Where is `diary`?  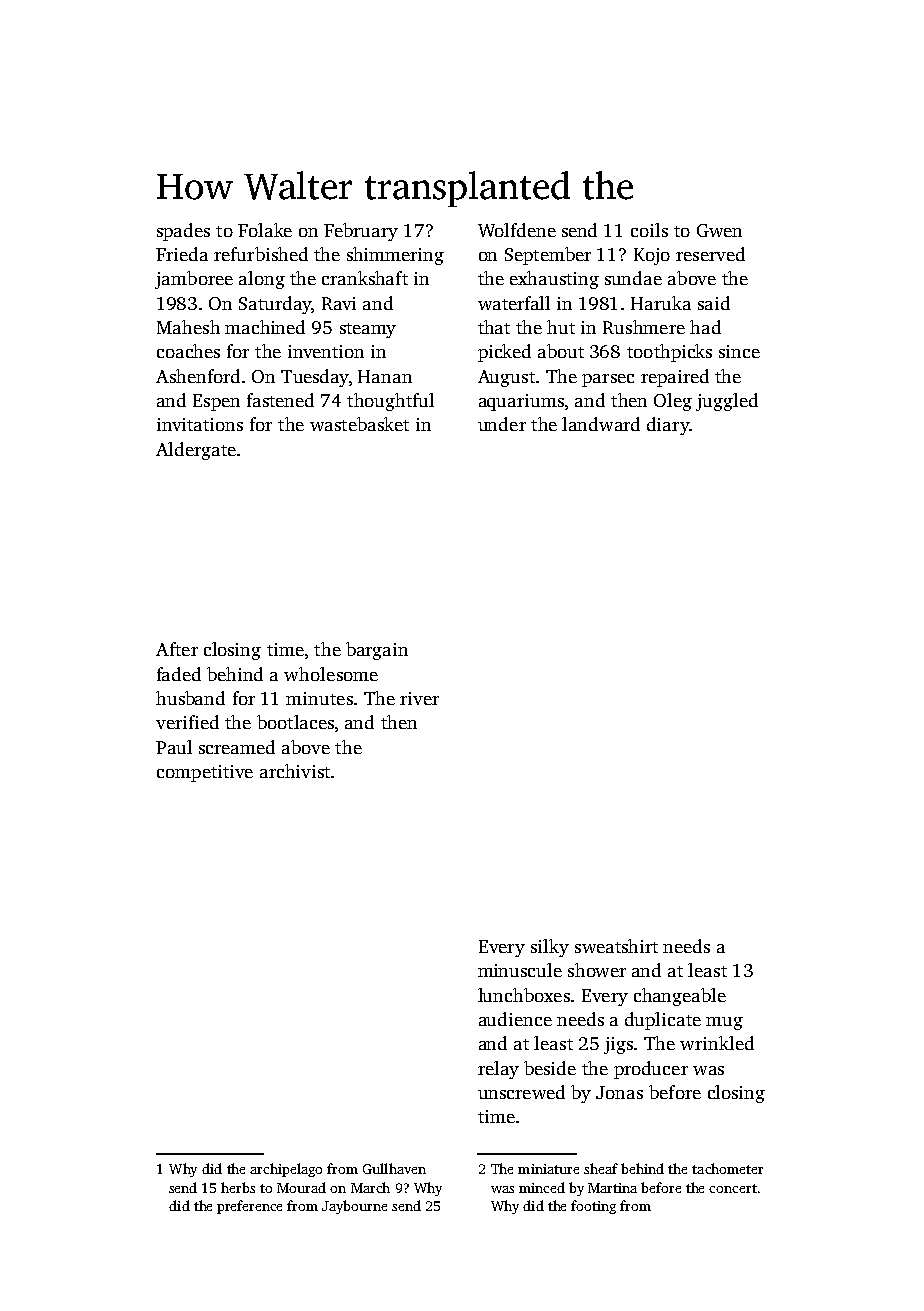
diary is located at coordinates (668, 426).
